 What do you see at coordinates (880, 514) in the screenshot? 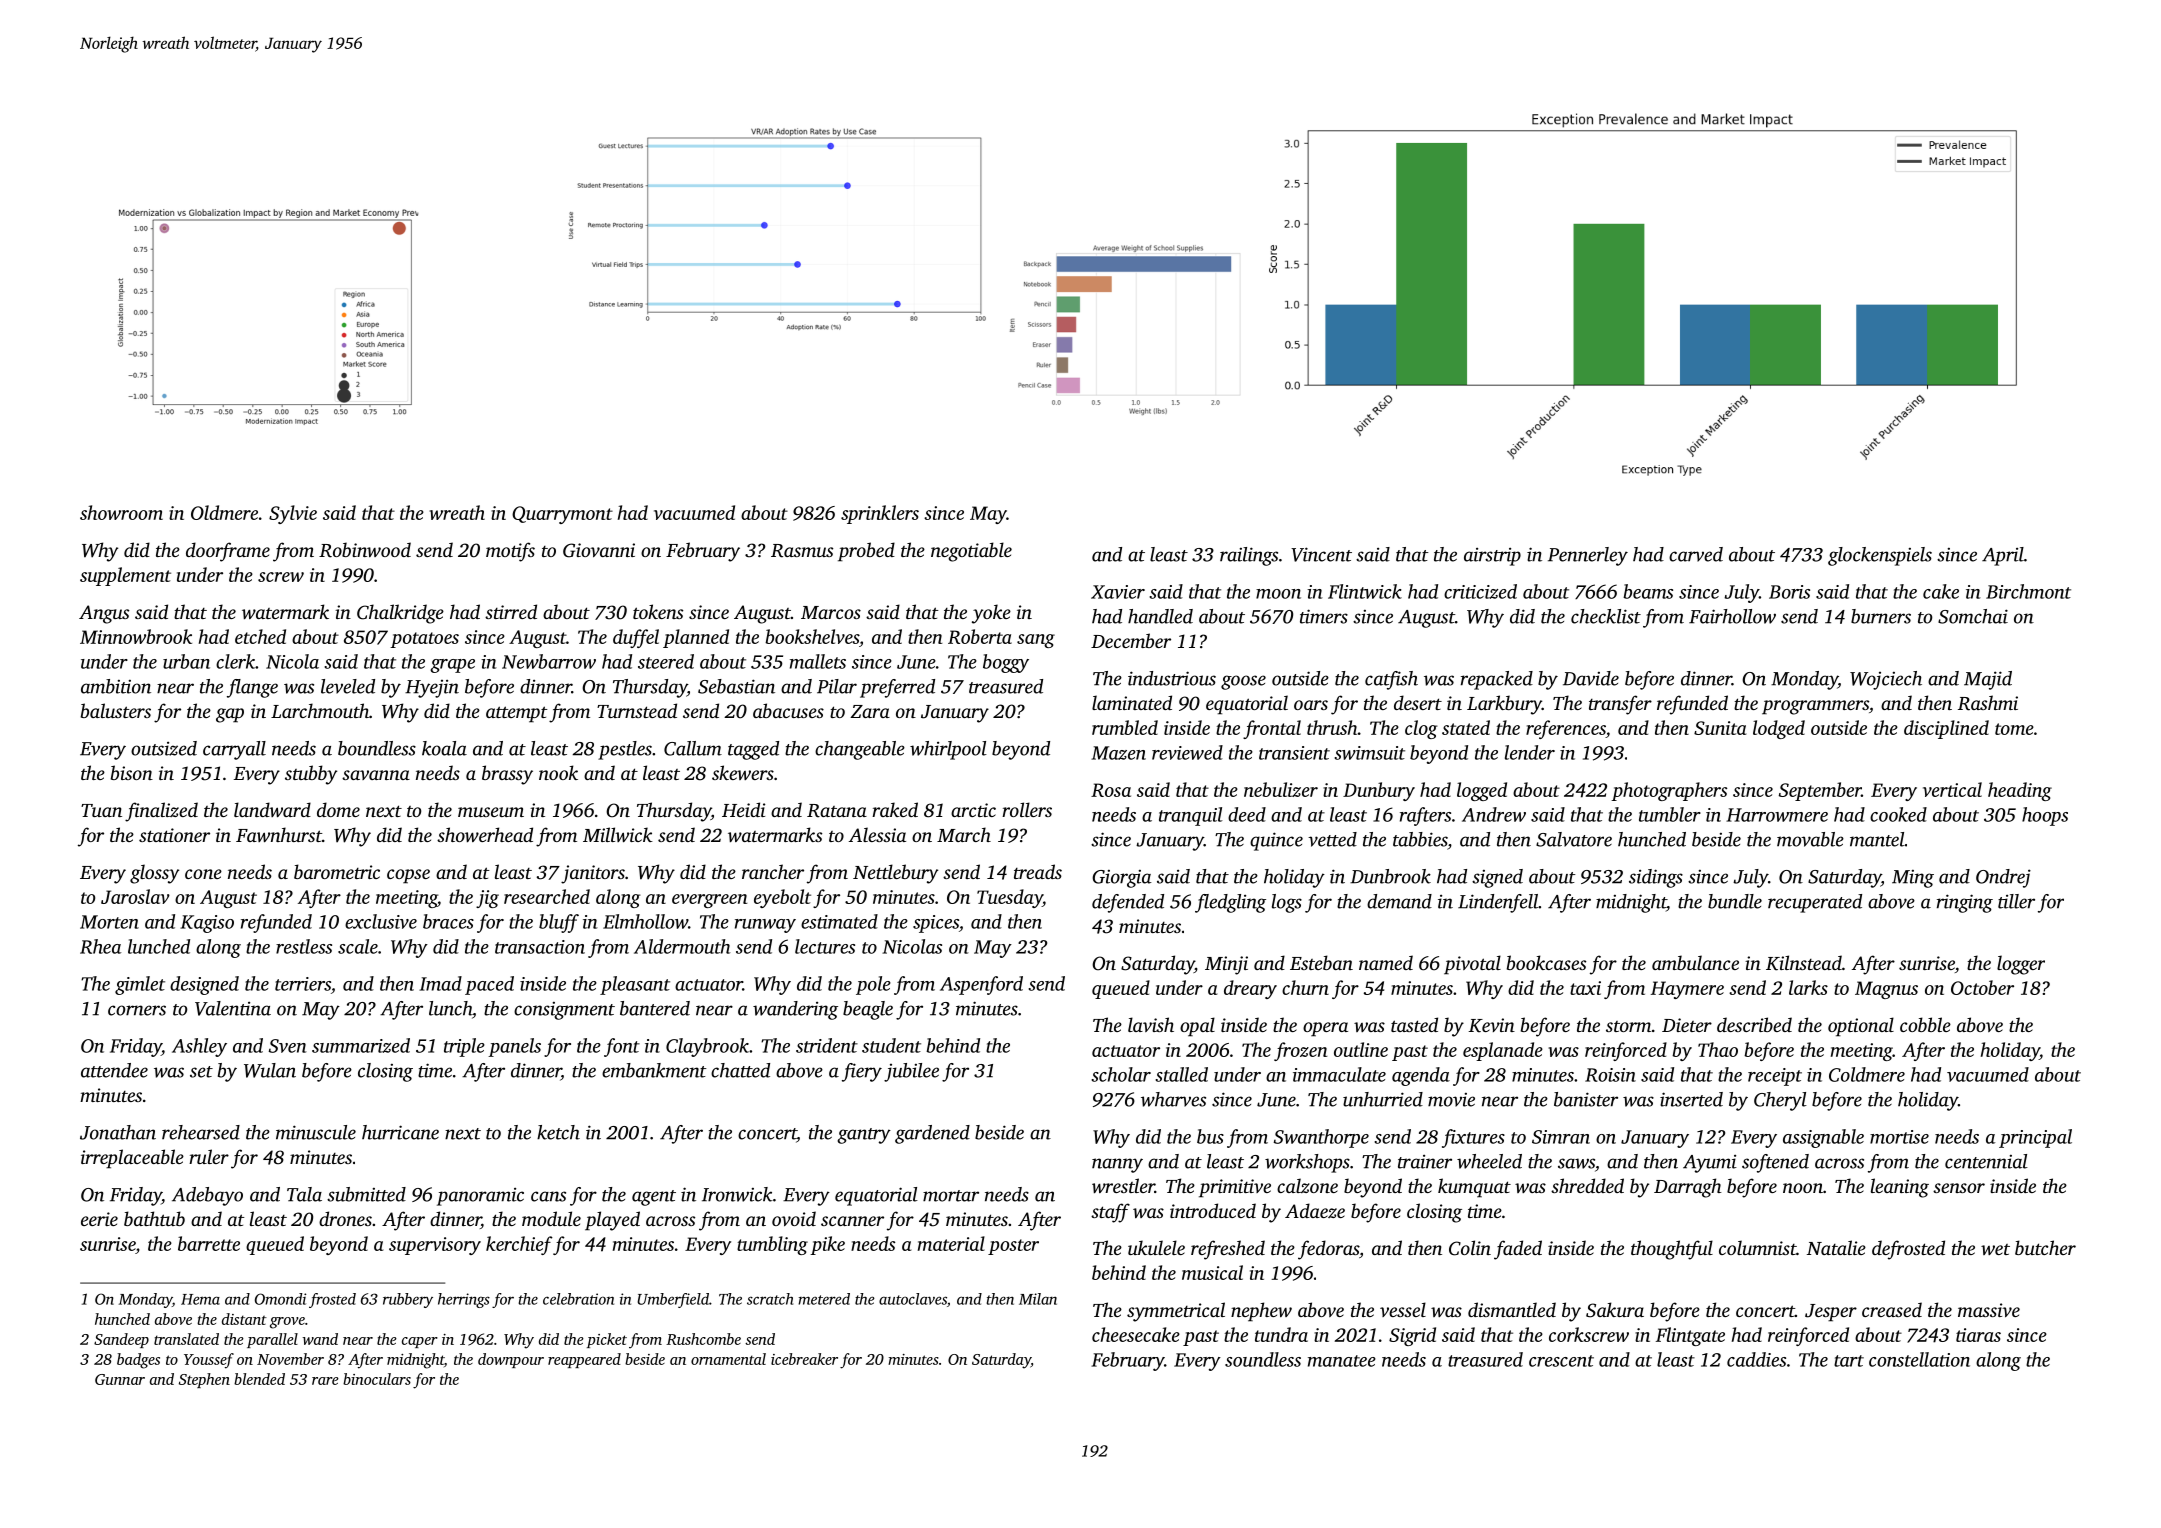
I see `sprinklers` at bounding box center [880, 514].
